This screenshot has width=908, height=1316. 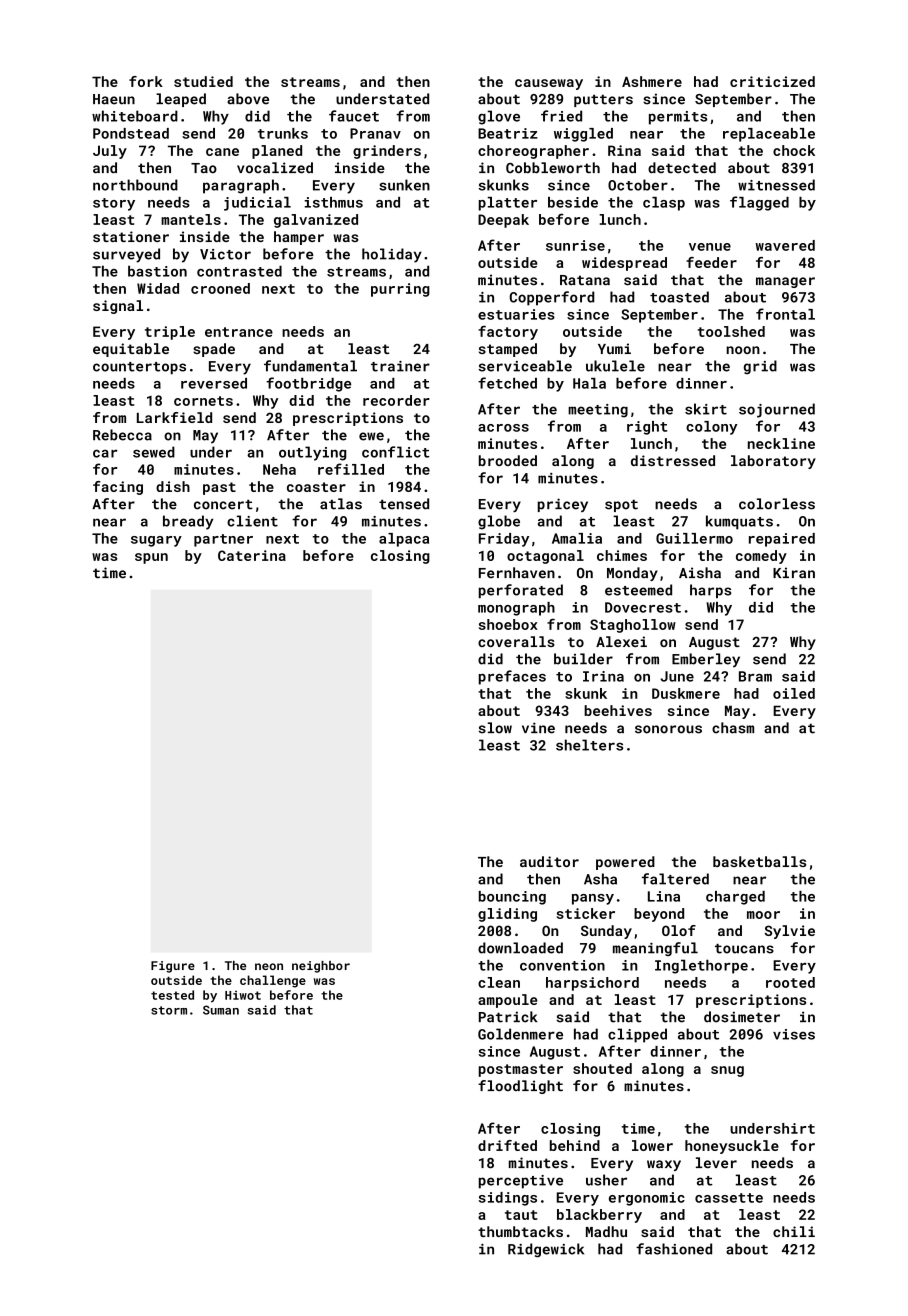 What do you see at coordinates (652, 81) in the screenshot?
I see `Ashmere` at bounding box center [652, 81].
